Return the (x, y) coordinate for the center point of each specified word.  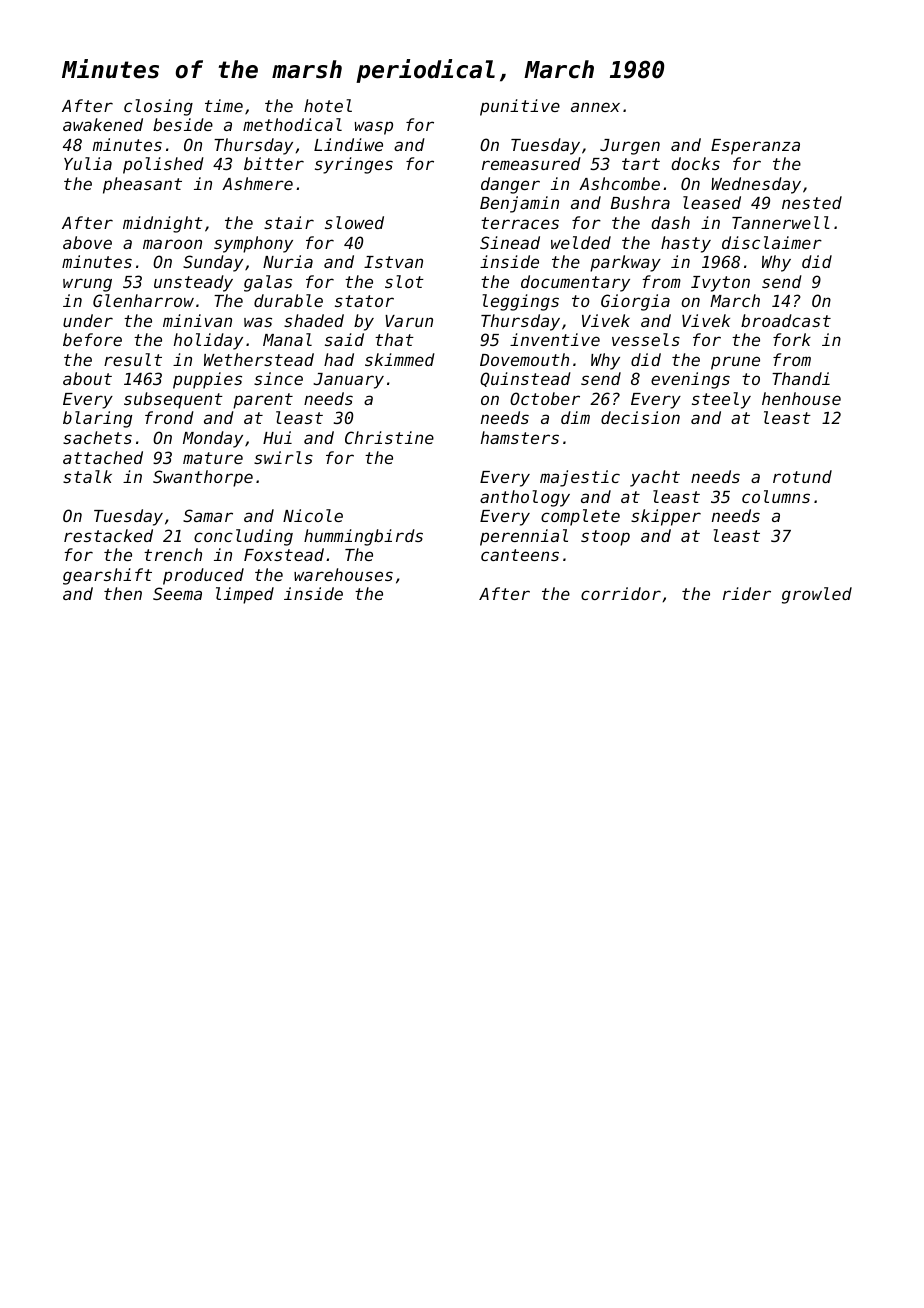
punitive (520, 107)
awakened (103, 124)
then (123, 593)
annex (595, 107)
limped (245, 595)
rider (747, 593)
